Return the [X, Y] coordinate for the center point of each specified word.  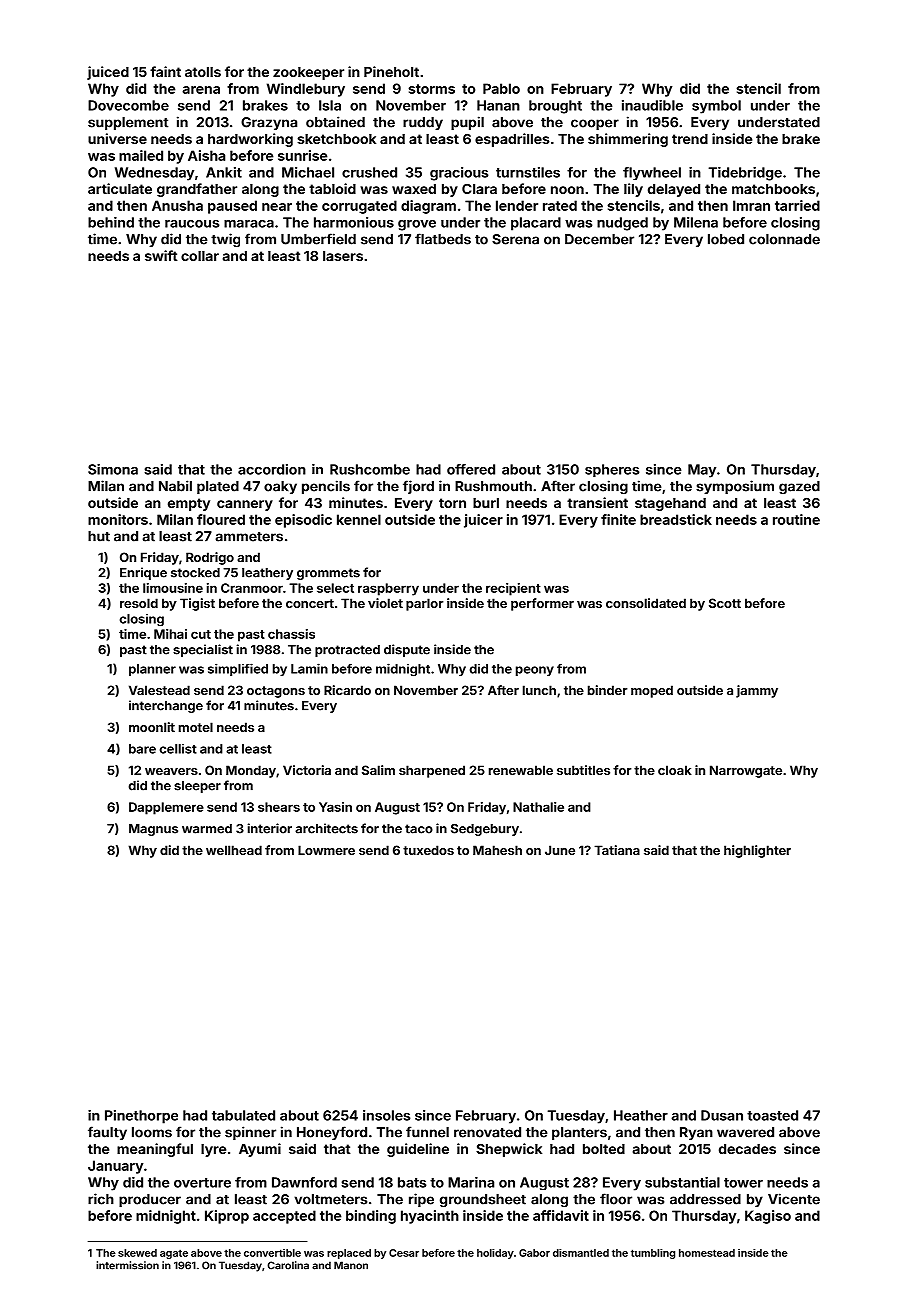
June [560, 850]
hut [99, 536]
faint [165, 71]
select [335, 588]
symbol [716, 107]
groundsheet [483, 1200]
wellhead [234, 850]
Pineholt [391, 71]
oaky [280, 487]
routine [796, 519]
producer [150, 1200]
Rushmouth [493, 486]
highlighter [757, 851]
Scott [725, 603]
